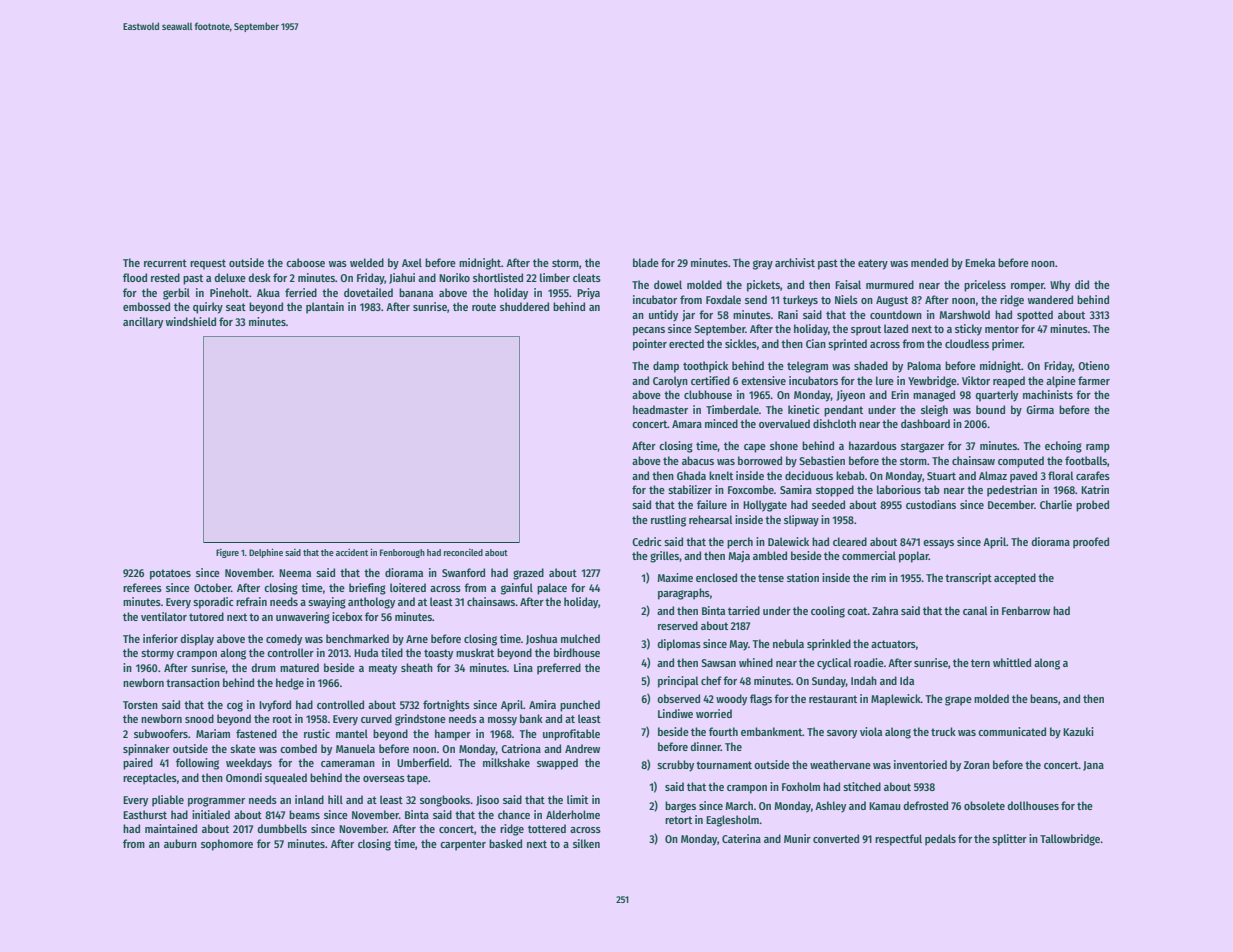 Image resolution: width=1233 pixels, height=952 pixels. I want to click on ancillary, so click(143, 323).
